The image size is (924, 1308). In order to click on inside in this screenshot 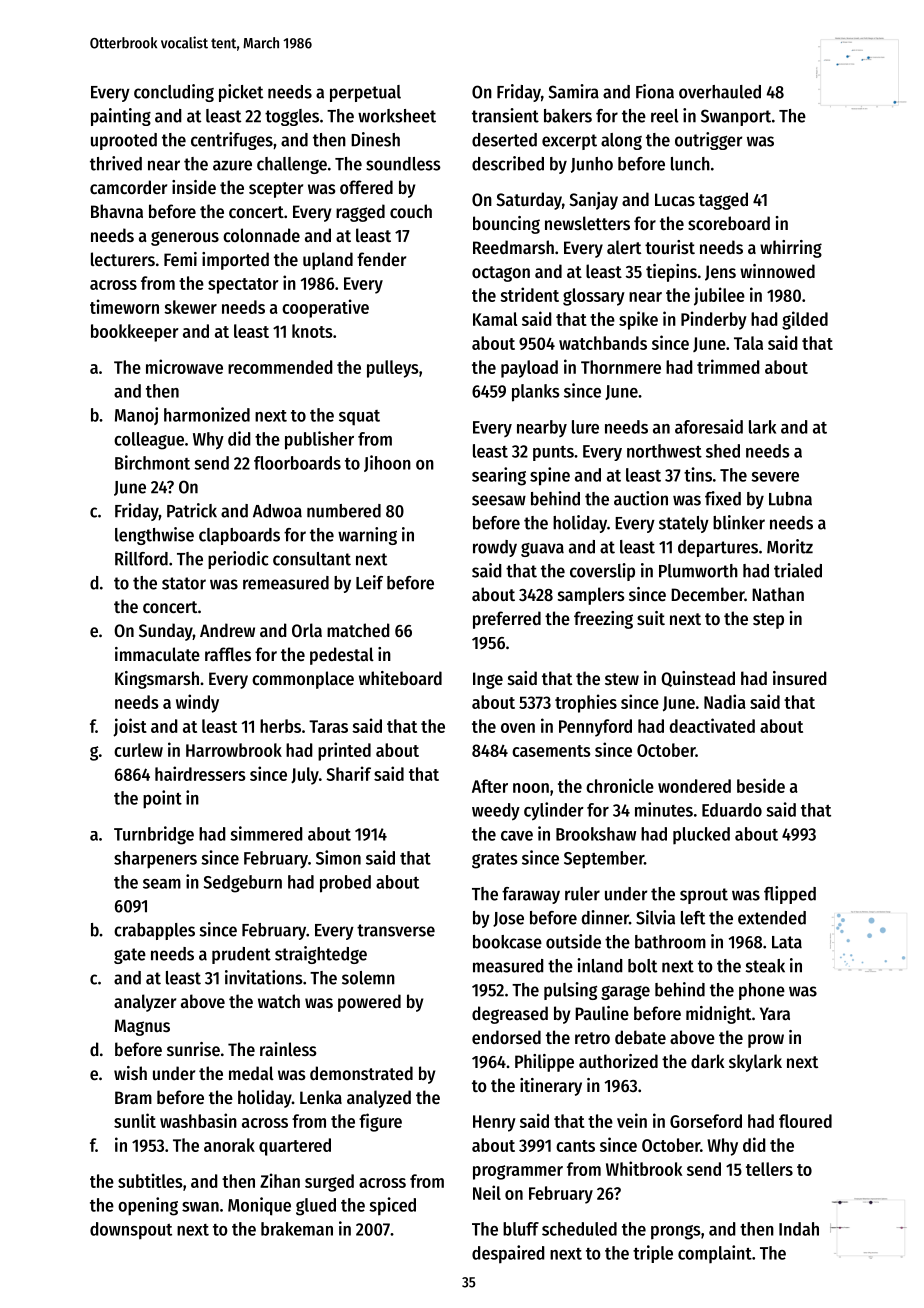, I will do `click(194, 187)`.
